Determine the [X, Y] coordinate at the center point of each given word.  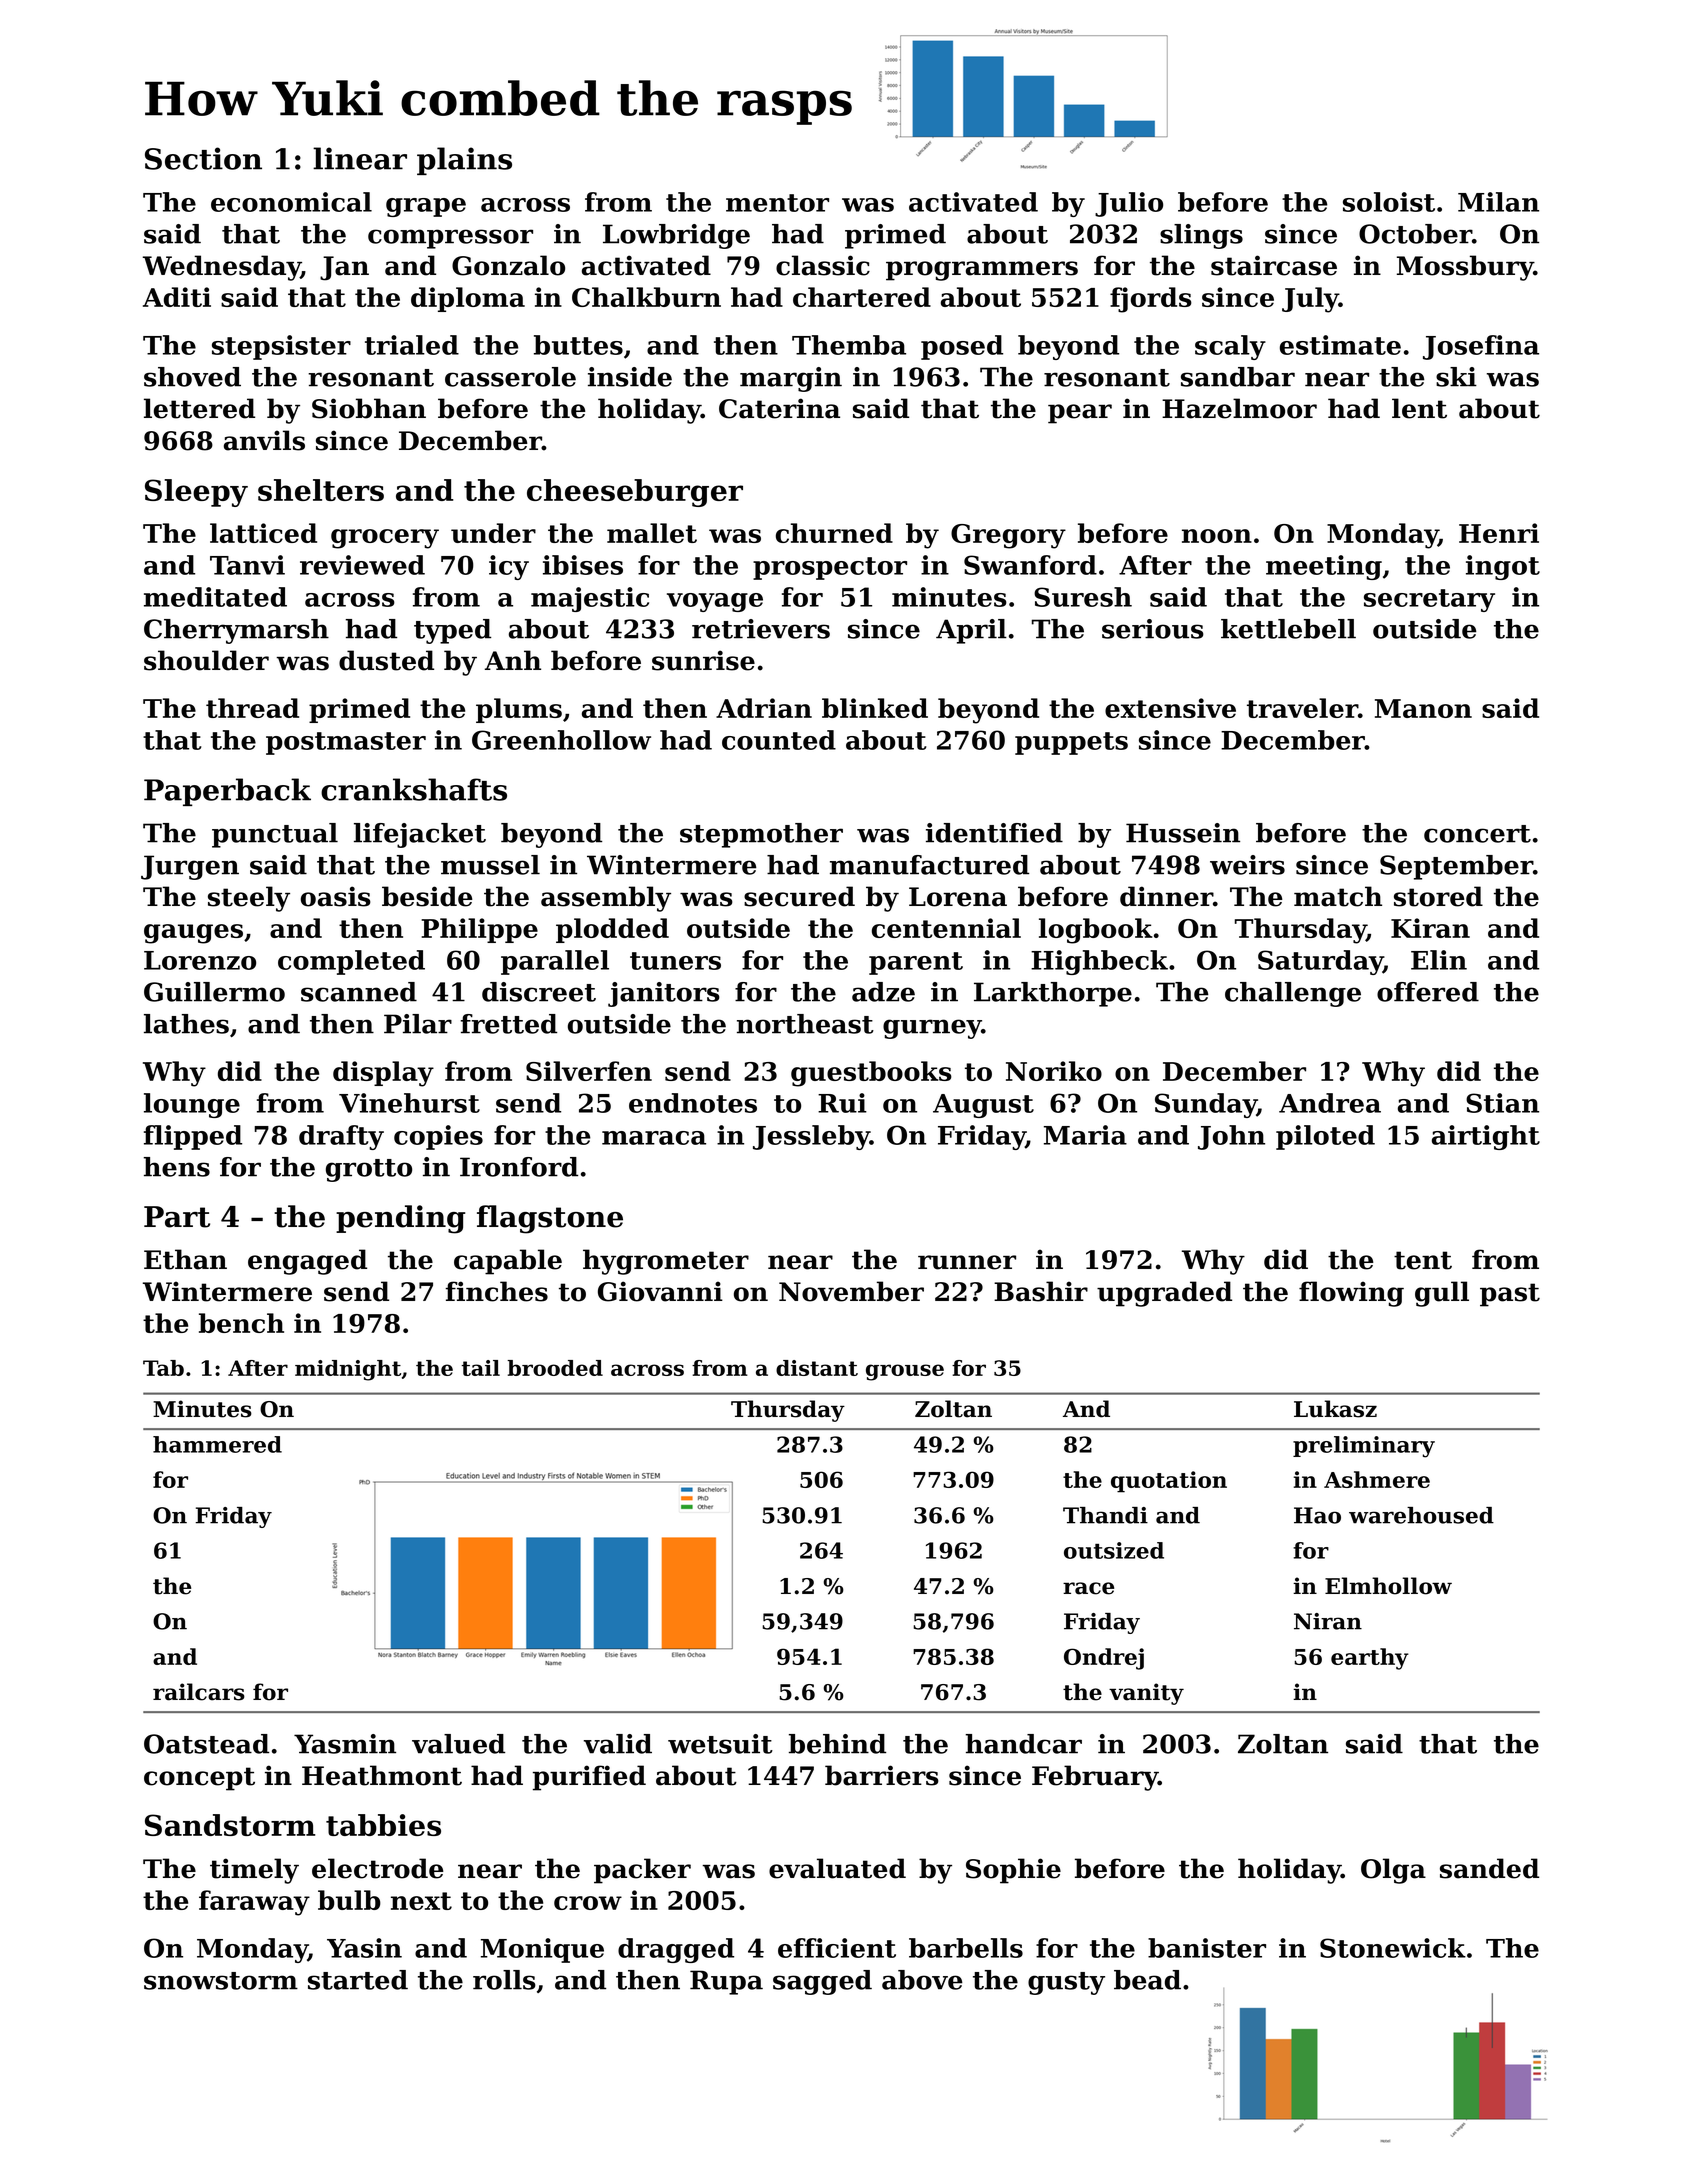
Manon [1423, 708]
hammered [217, 1444]
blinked [875, 708]
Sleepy [196, 493]
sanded [1489, 1868]
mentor [777, 203]
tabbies [383, 1825]
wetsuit [720, 1744]
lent [1419, 408]
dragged [676, 1950]
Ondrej [1104, 1659]
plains [464, 161]
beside [427, 896]
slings [1201, 236]
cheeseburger [635, 493]
